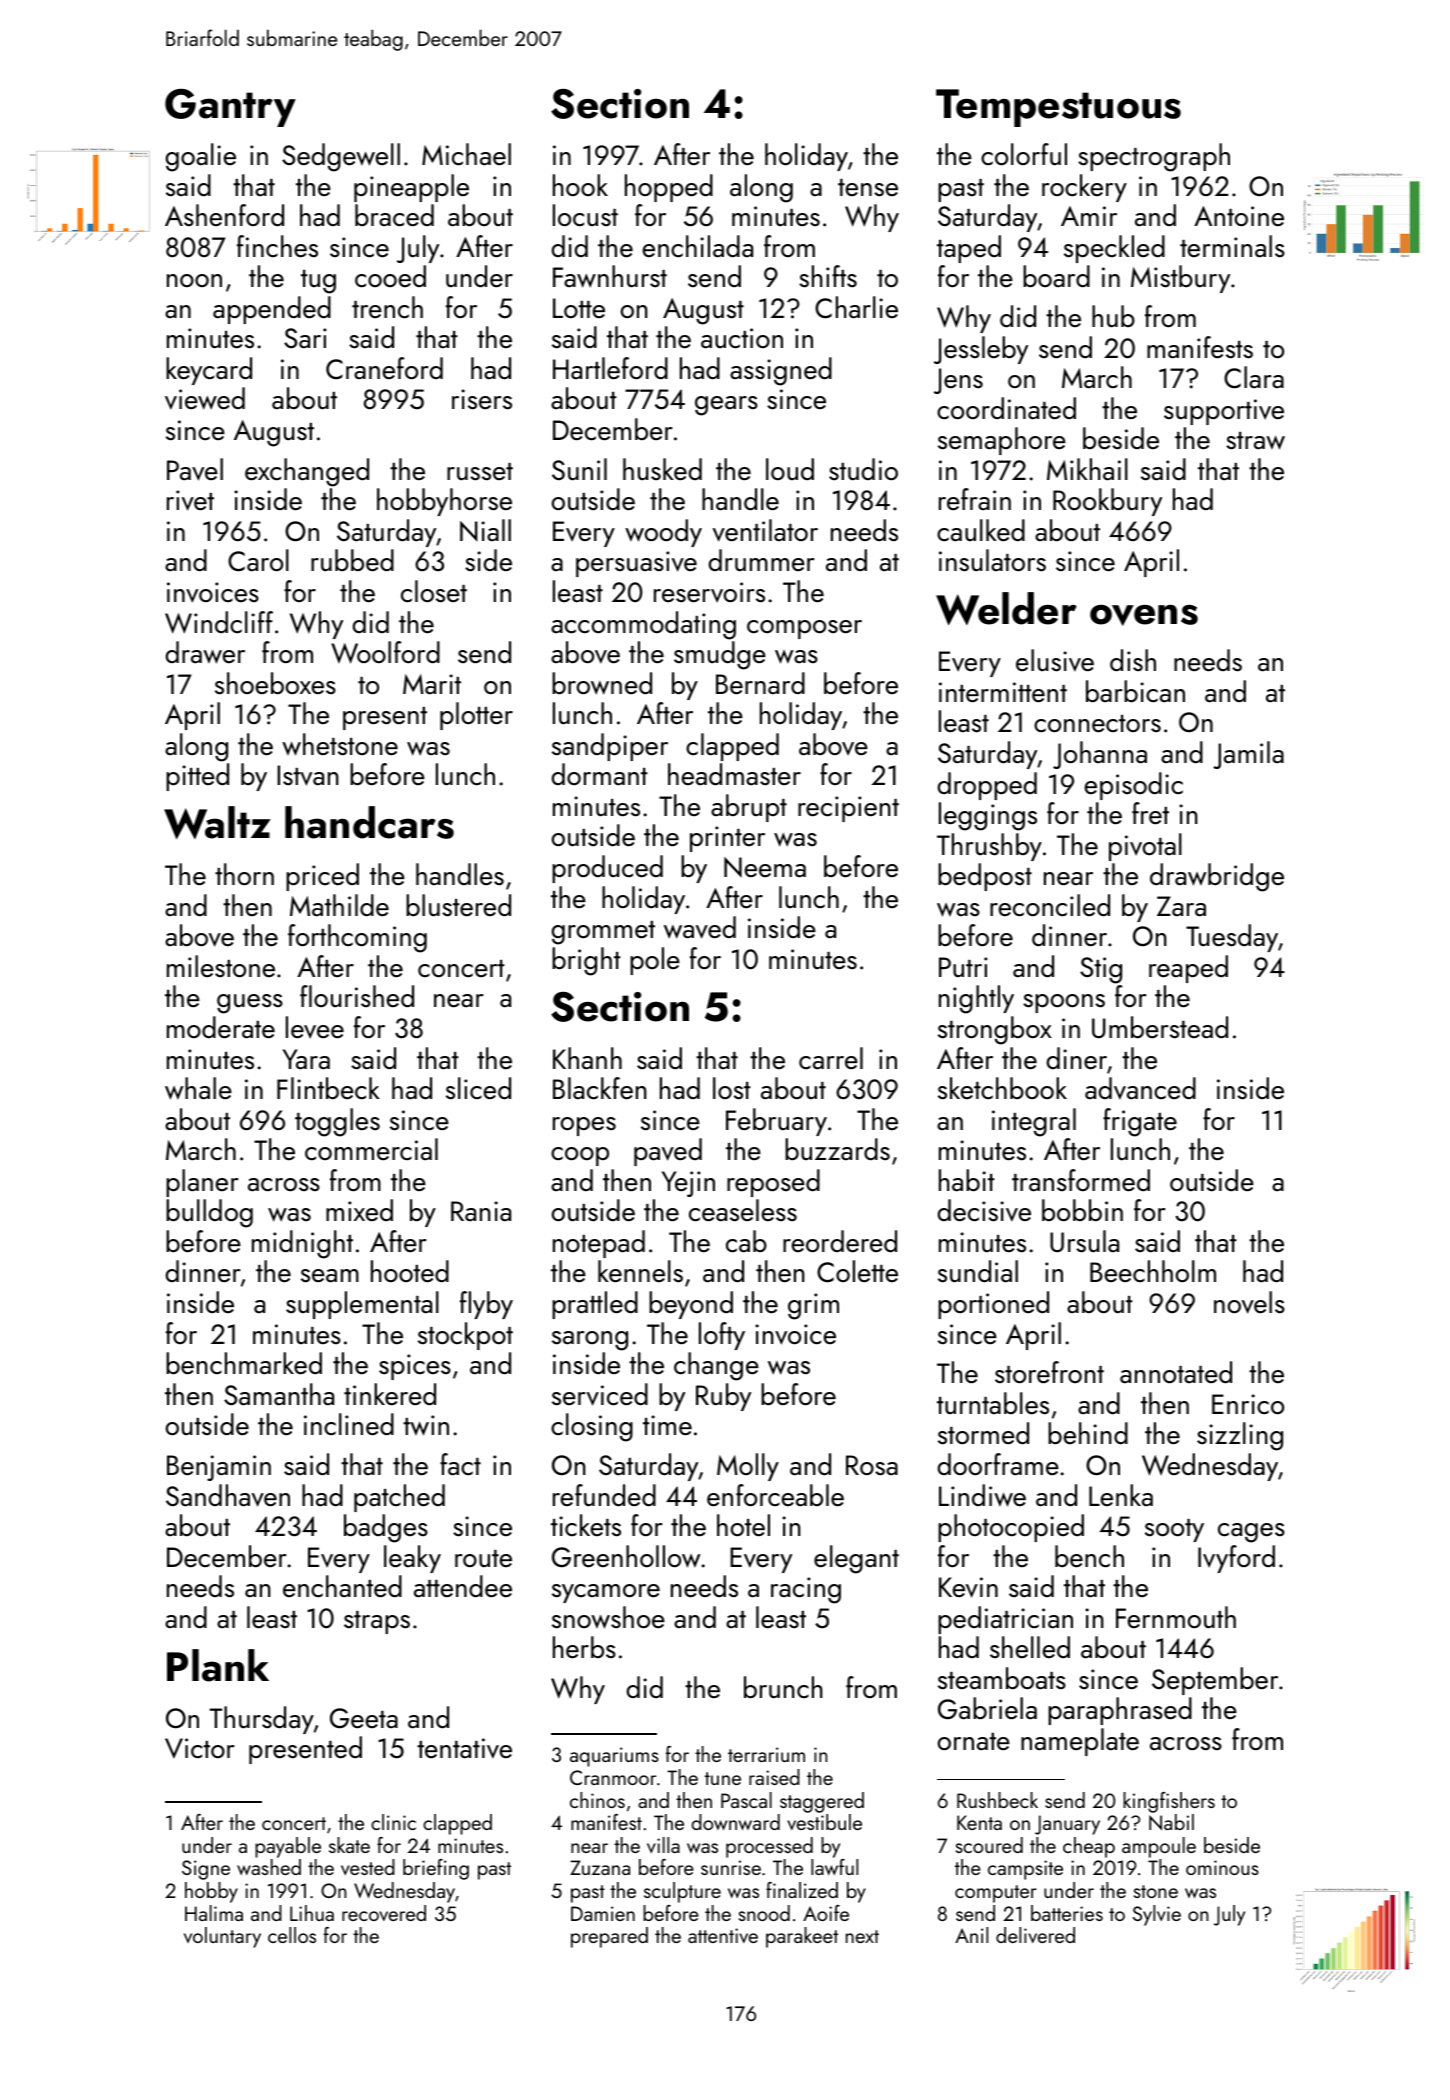 The height and width of the screenshot is (2100, 1450). Describe the element at coordinates (200, 157) in the screenshot. I see `goalie` at that location.
